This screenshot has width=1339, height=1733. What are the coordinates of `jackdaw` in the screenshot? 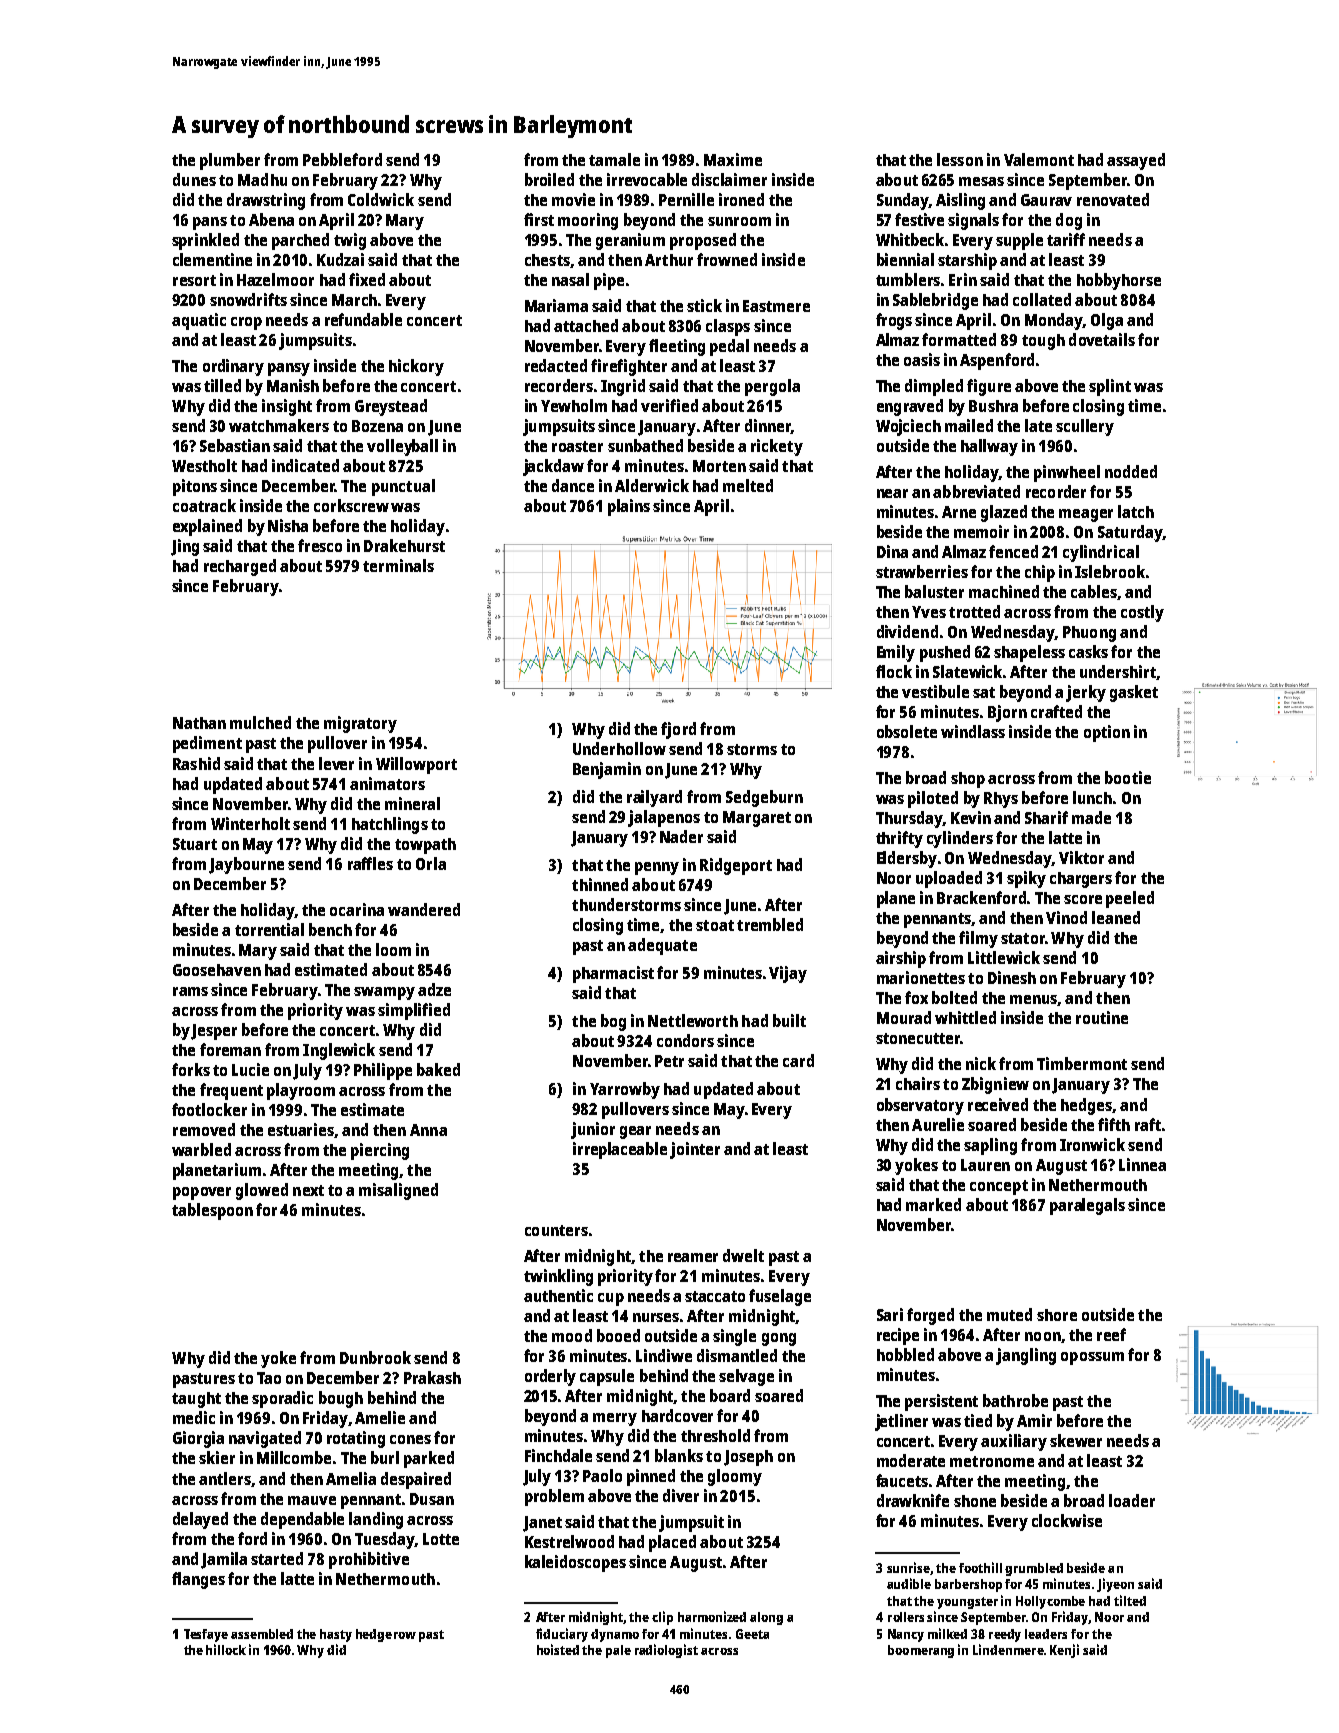 It's located at (553, 467).
